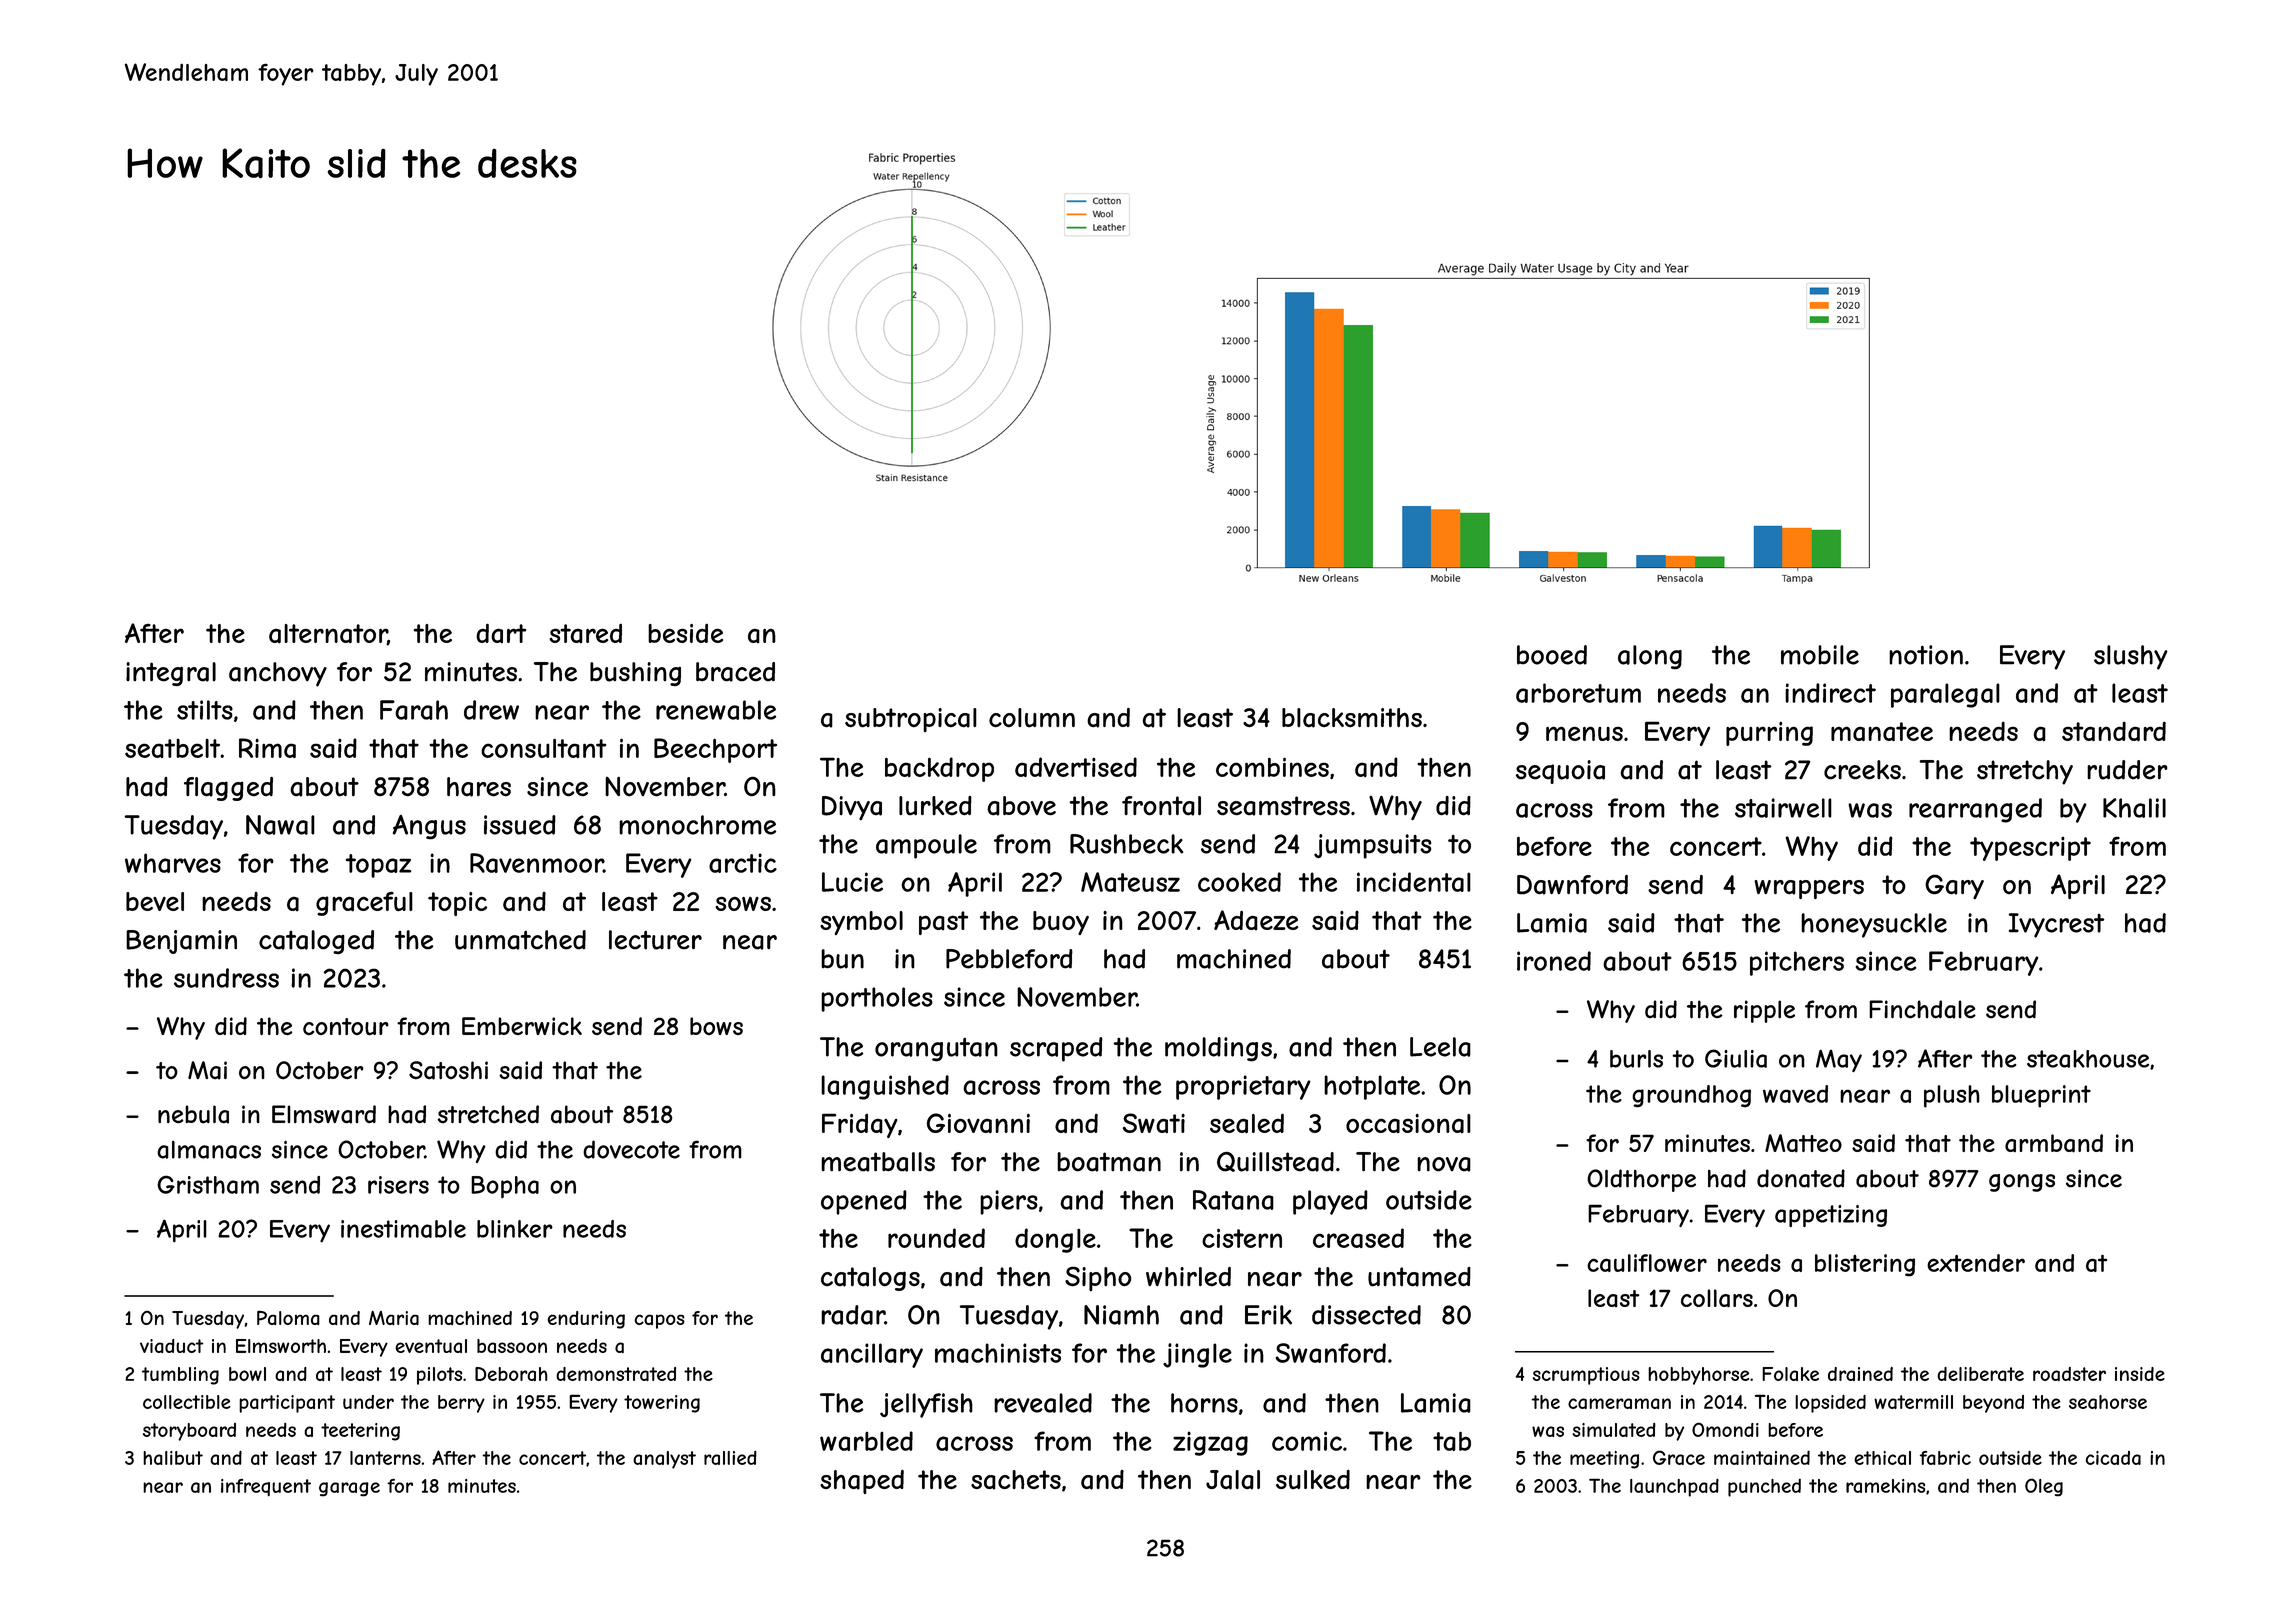 The height and width of the document is (1620, 2292). I want to click on rounded, so click(936, 1238).
